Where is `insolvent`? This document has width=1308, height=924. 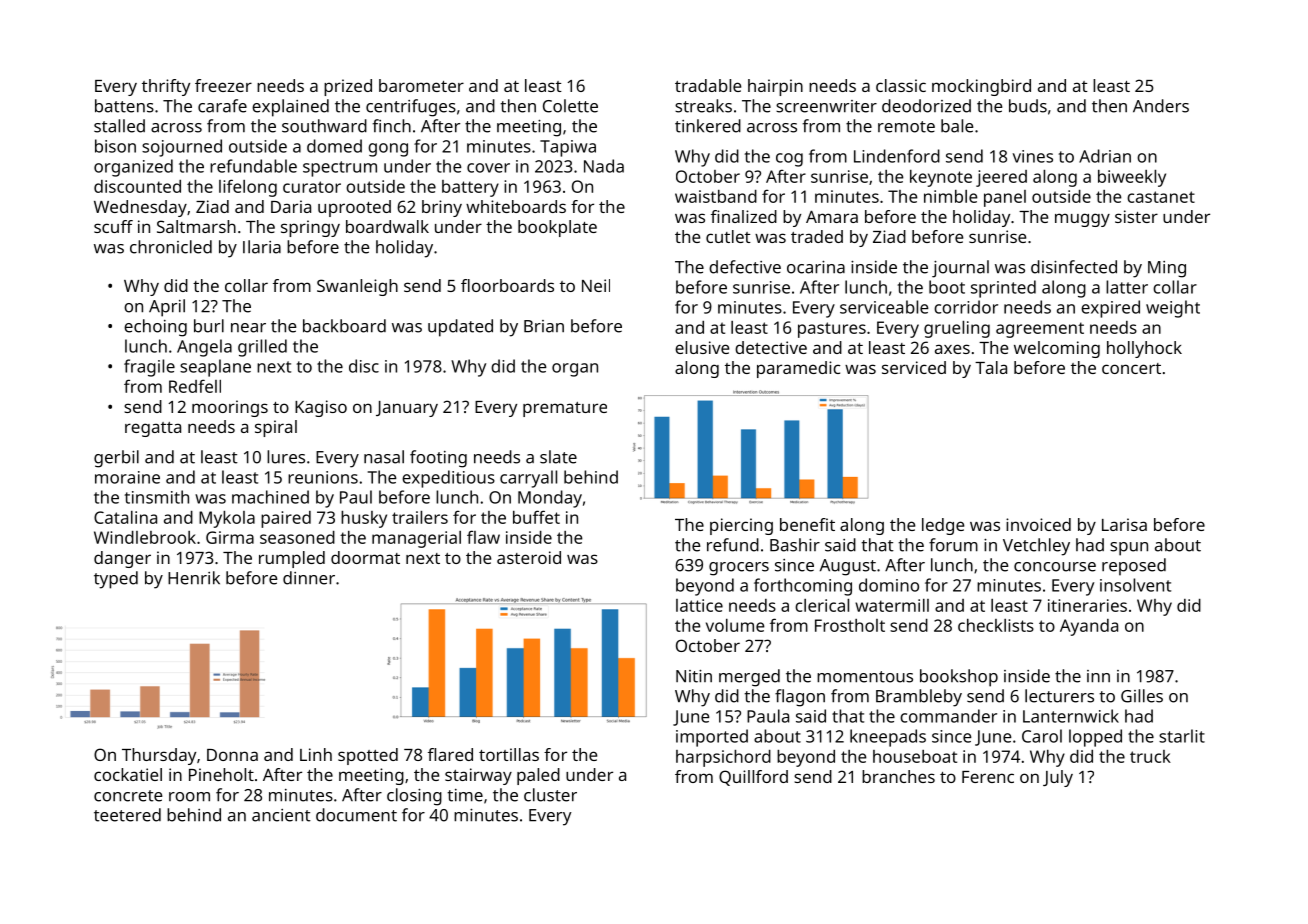
insolvent is located at coordinates (1135, 585).
